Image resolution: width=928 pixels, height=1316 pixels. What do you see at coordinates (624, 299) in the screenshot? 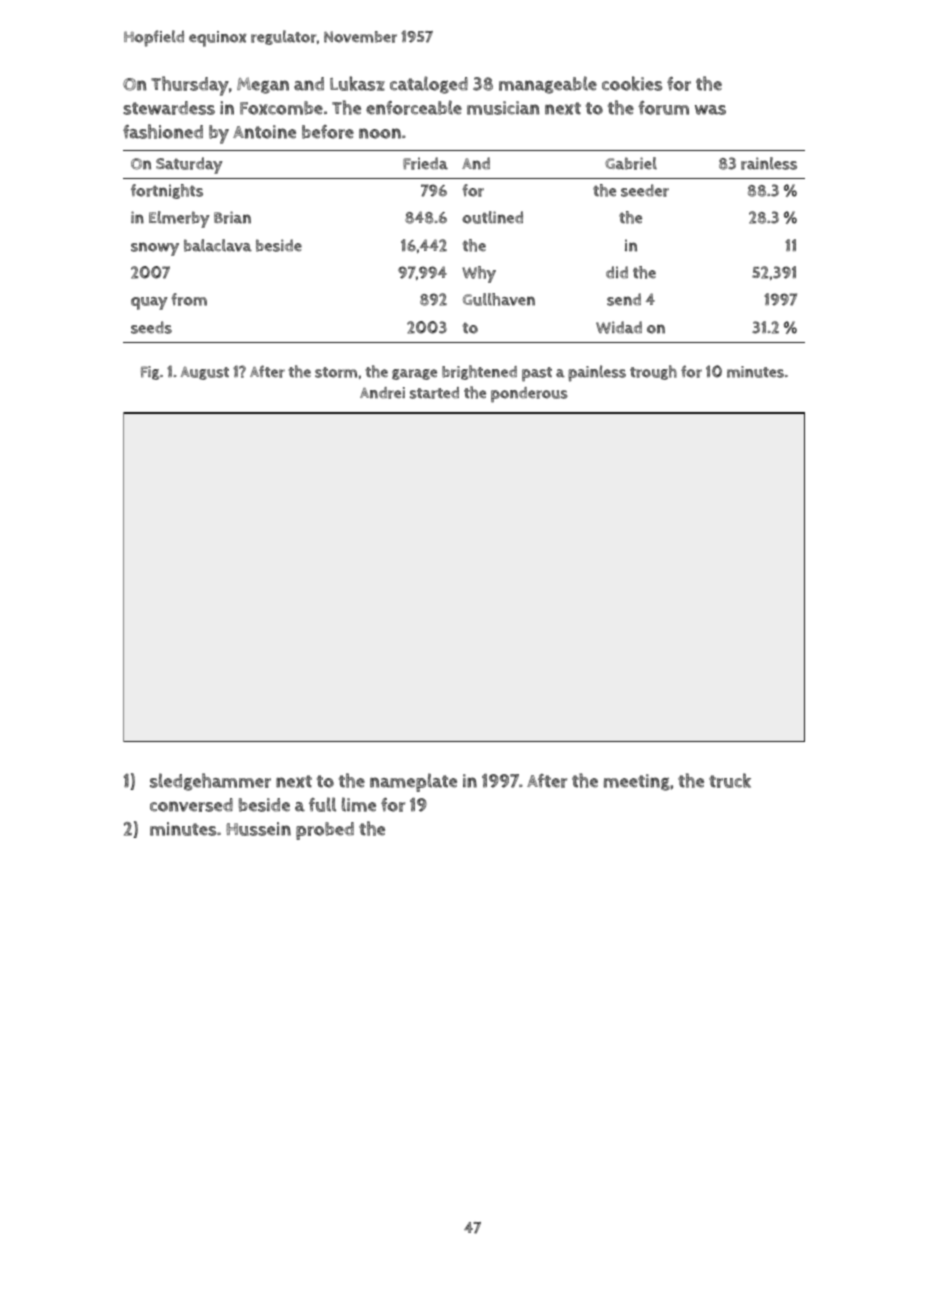
I see `send` at bounding box center [624, 299].
